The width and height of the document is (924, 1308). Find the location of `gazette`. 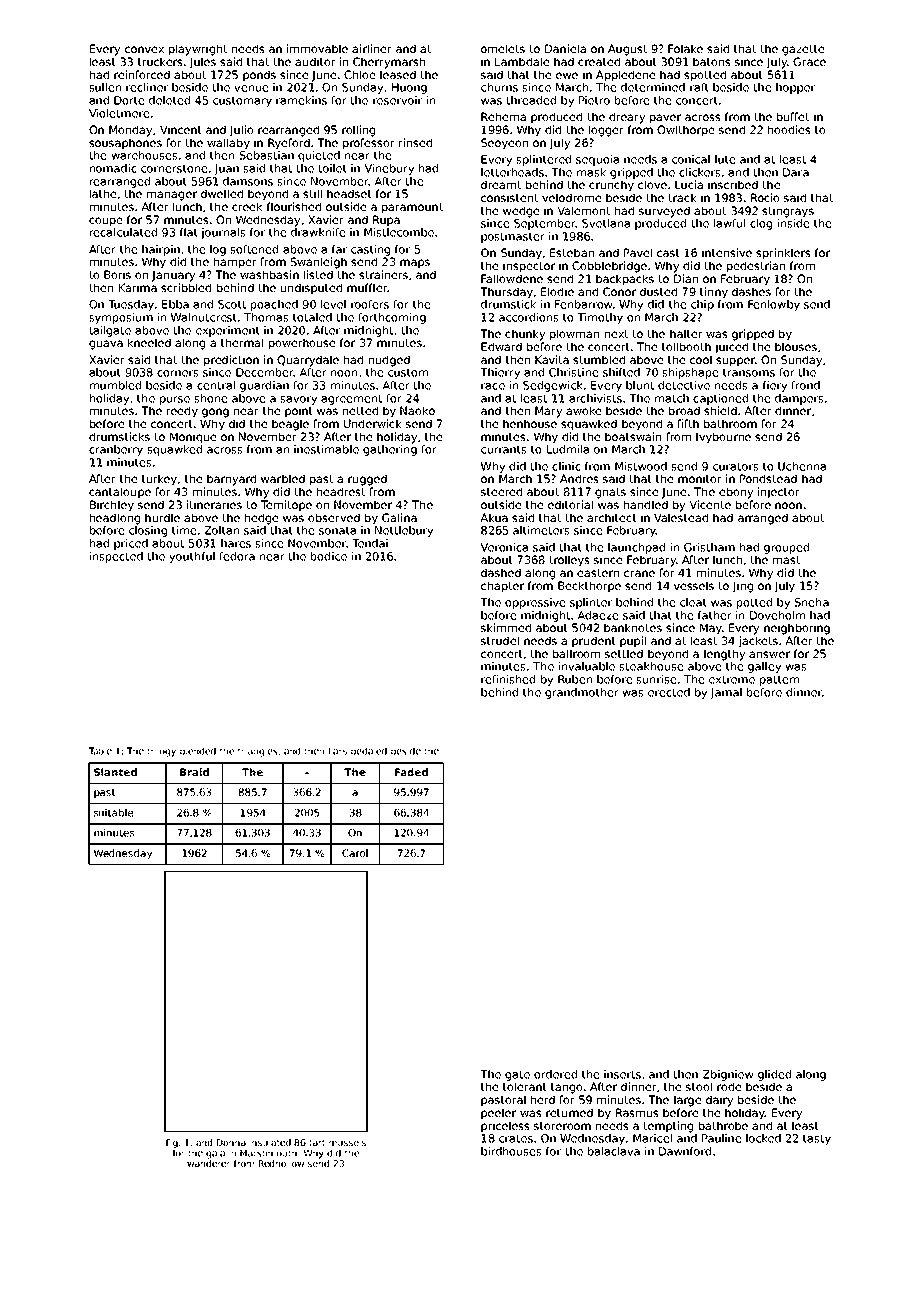

gazette is located at coordinates (803, 50).
